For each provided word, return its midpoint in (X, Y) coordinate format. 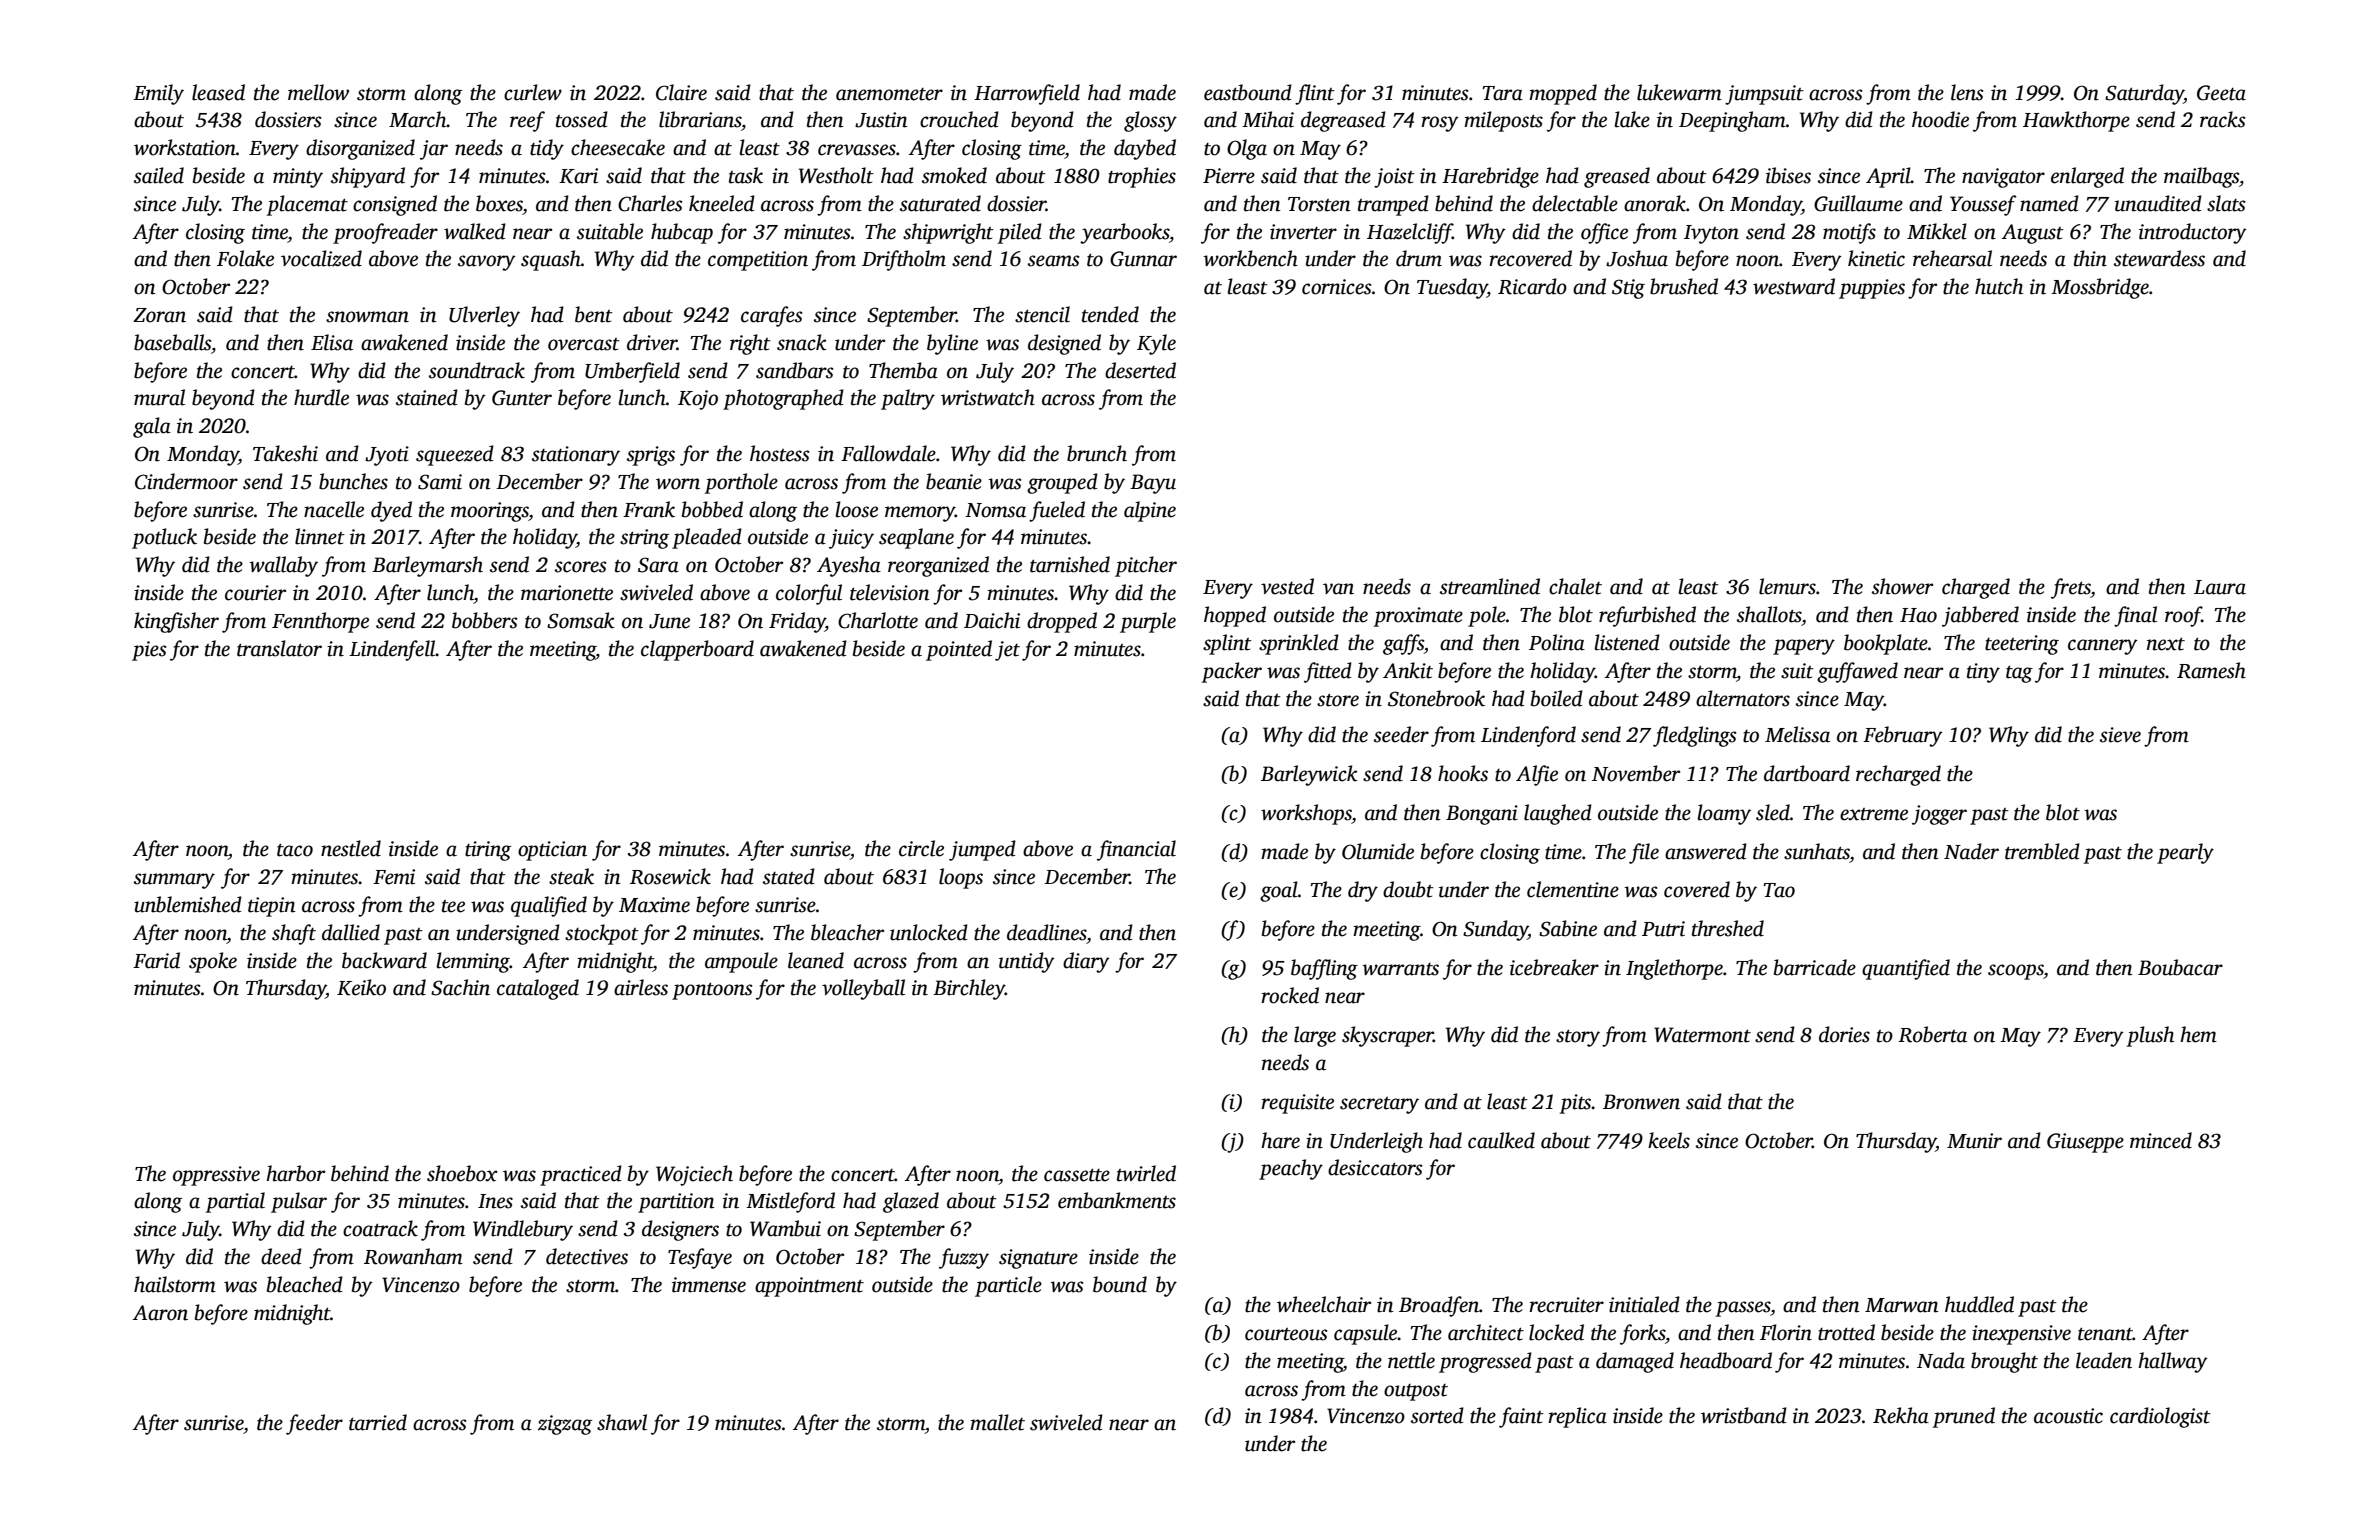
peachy (1291, 1169)
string (644, 539)
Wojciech (694, 1175)
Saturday (2144, 94)
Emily (158, 94)
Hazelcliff (1409, 233)
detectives (587, 1256)
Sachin (460, 987)
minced (2161, 1140)
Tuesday (1452, 288)
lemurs (1787, 586)
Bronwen (1641, 1102)
